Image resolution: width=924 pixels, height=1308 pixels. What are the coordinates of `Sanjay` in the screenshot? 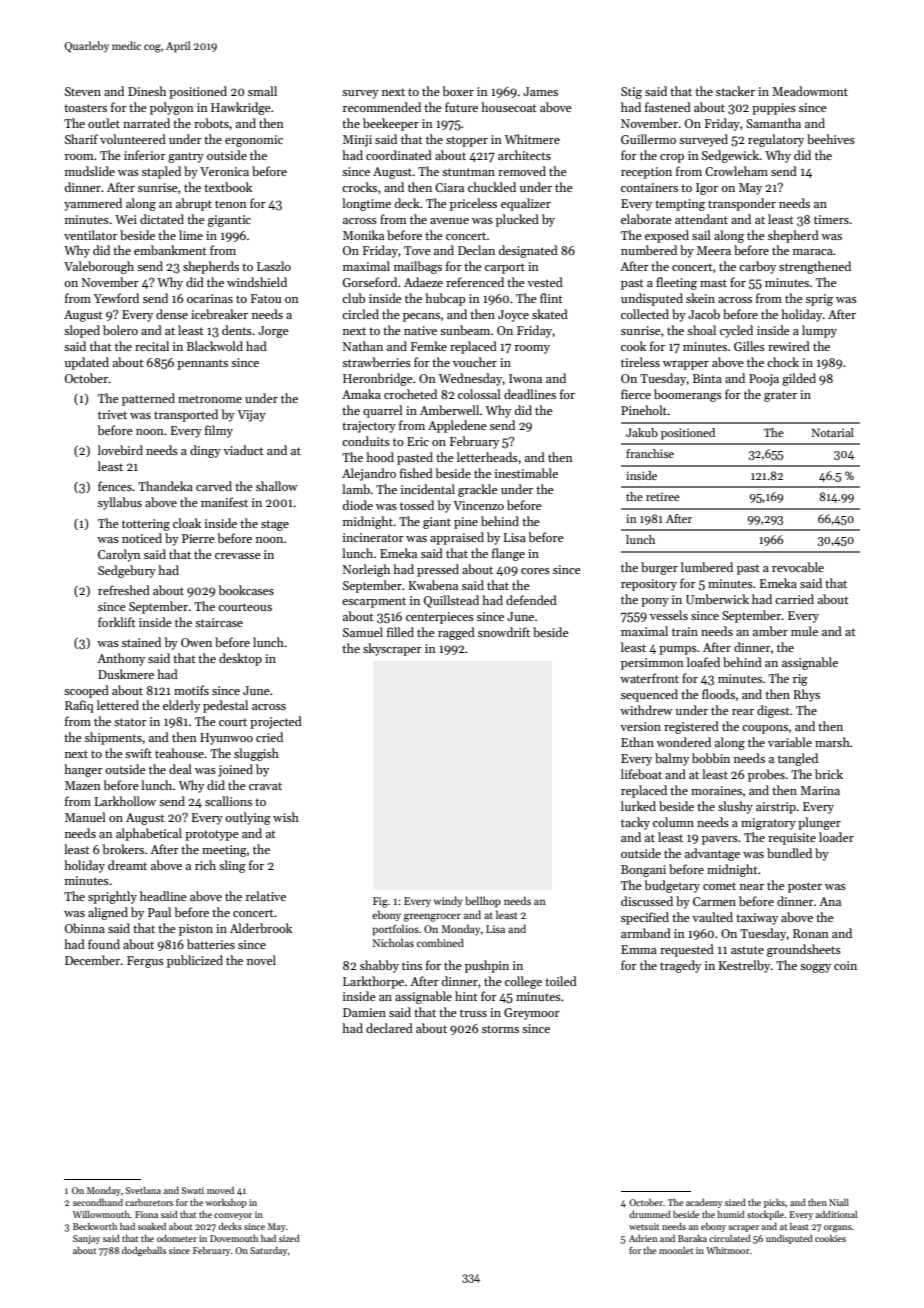 It's located at (86, 1239).
